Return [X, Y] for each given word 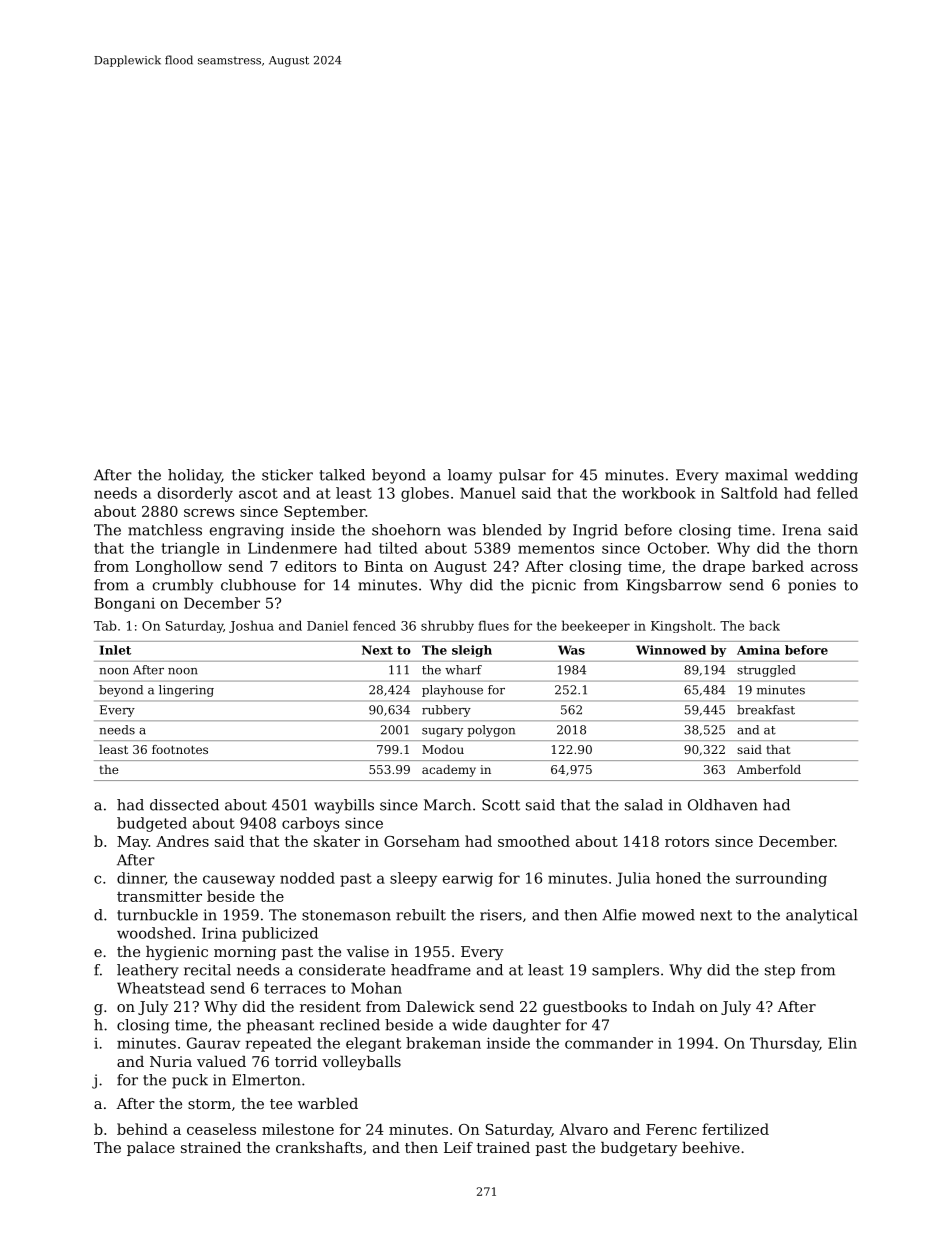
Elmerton [266, 1080]
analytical [822, 916]
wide [469, 1025]
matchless [165, 530]
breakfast [766, 710]
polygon [491, 731]
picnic [554, 586]
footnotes [180, 749]
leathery [147, 971]
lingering [186, 691]
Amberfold [769, 769]
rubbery [446, 711]
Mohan [376, 988]
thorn [838, 548]
